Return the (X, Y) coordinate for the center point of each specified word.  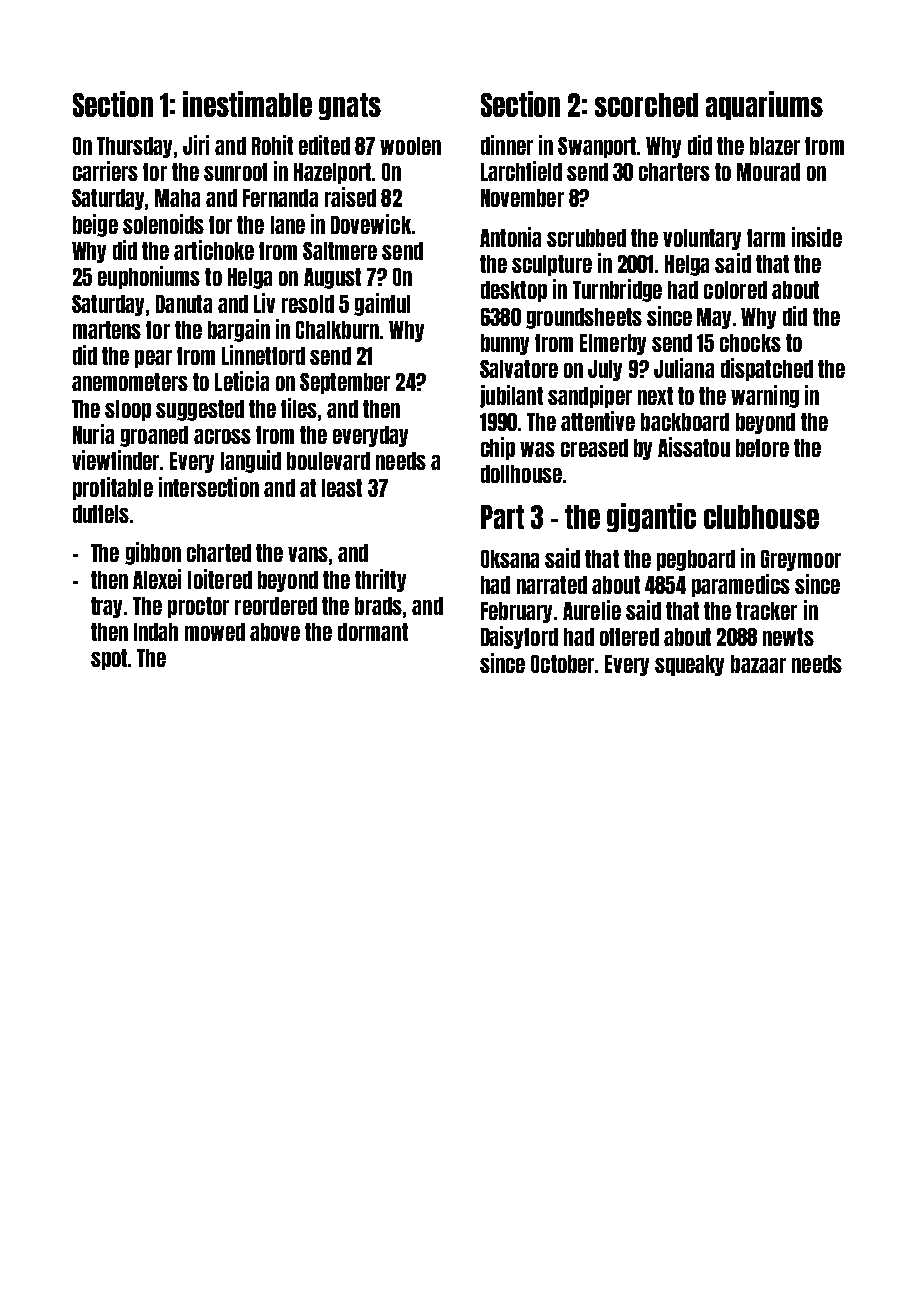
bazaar (758, 664)
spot (109, 659)
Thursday (134, 147)
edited (324, 145)
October (562, 664)
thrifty (380, 580)
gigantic (651, 517)
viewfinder (115, 460)
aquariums (764, 105)
